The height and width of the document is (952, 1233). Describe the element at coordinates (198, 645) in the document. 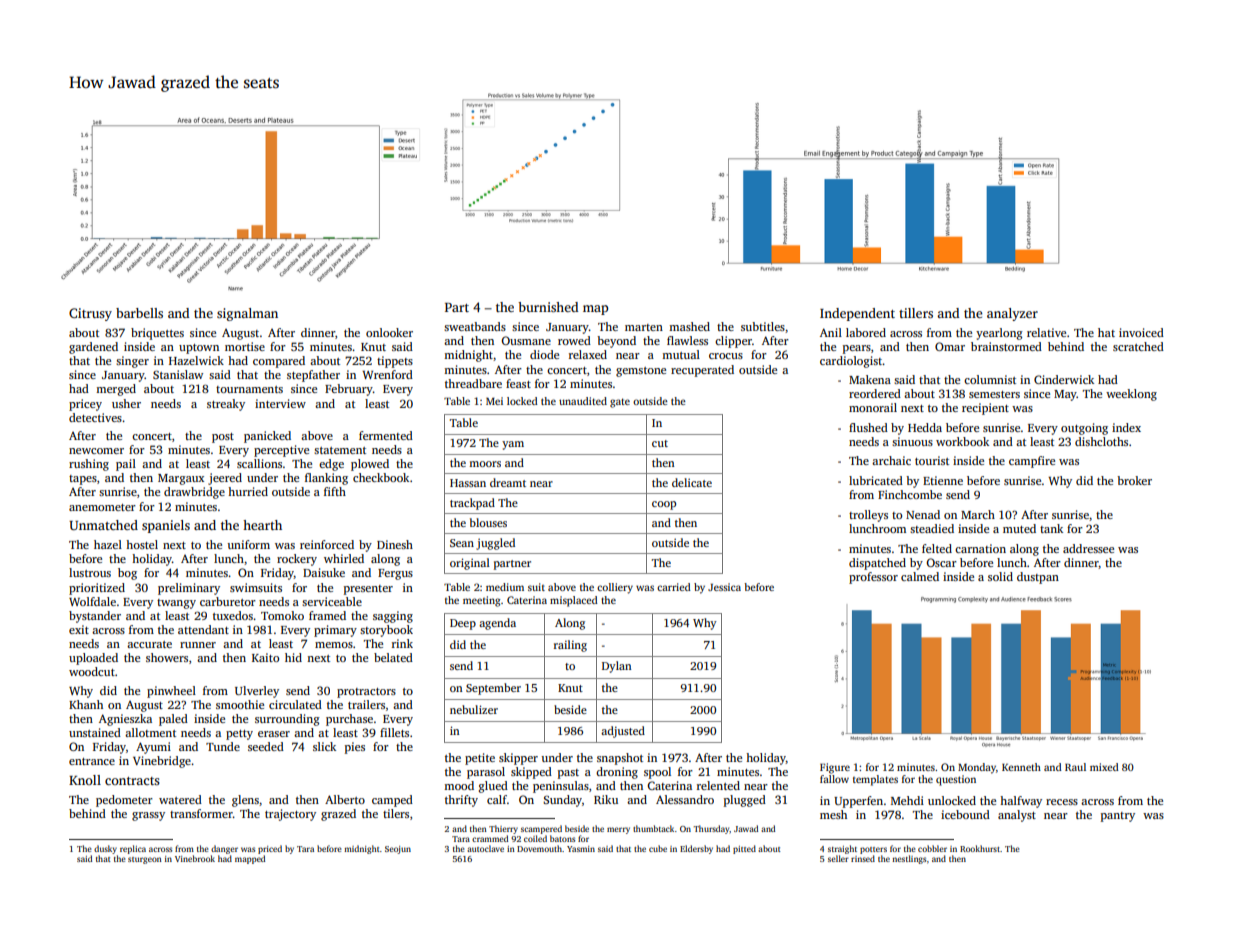

I see `runner` at that location.
